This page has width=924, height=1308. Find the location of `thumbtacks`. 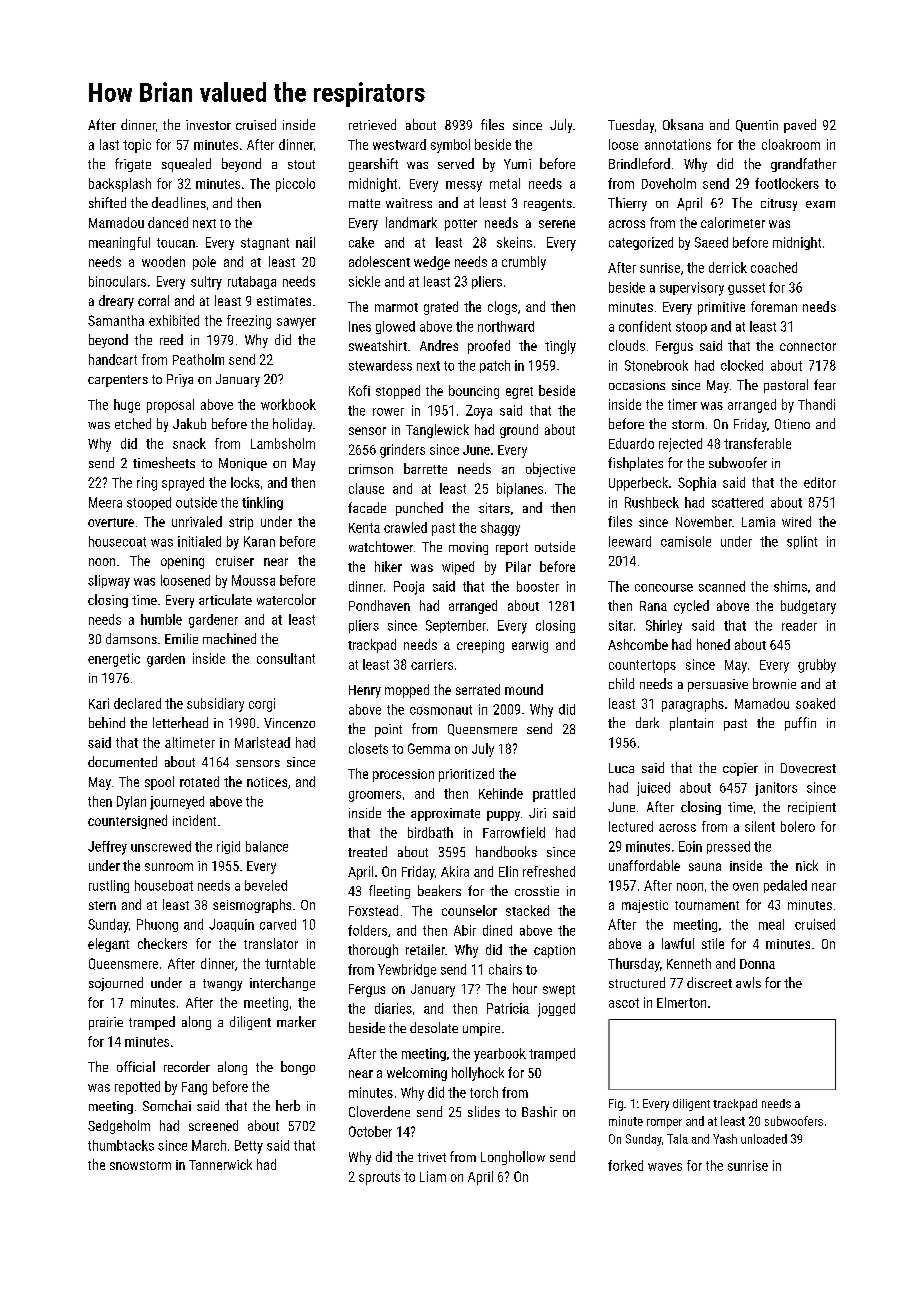

thumbtacks is located at coordinates (121, 1145).
